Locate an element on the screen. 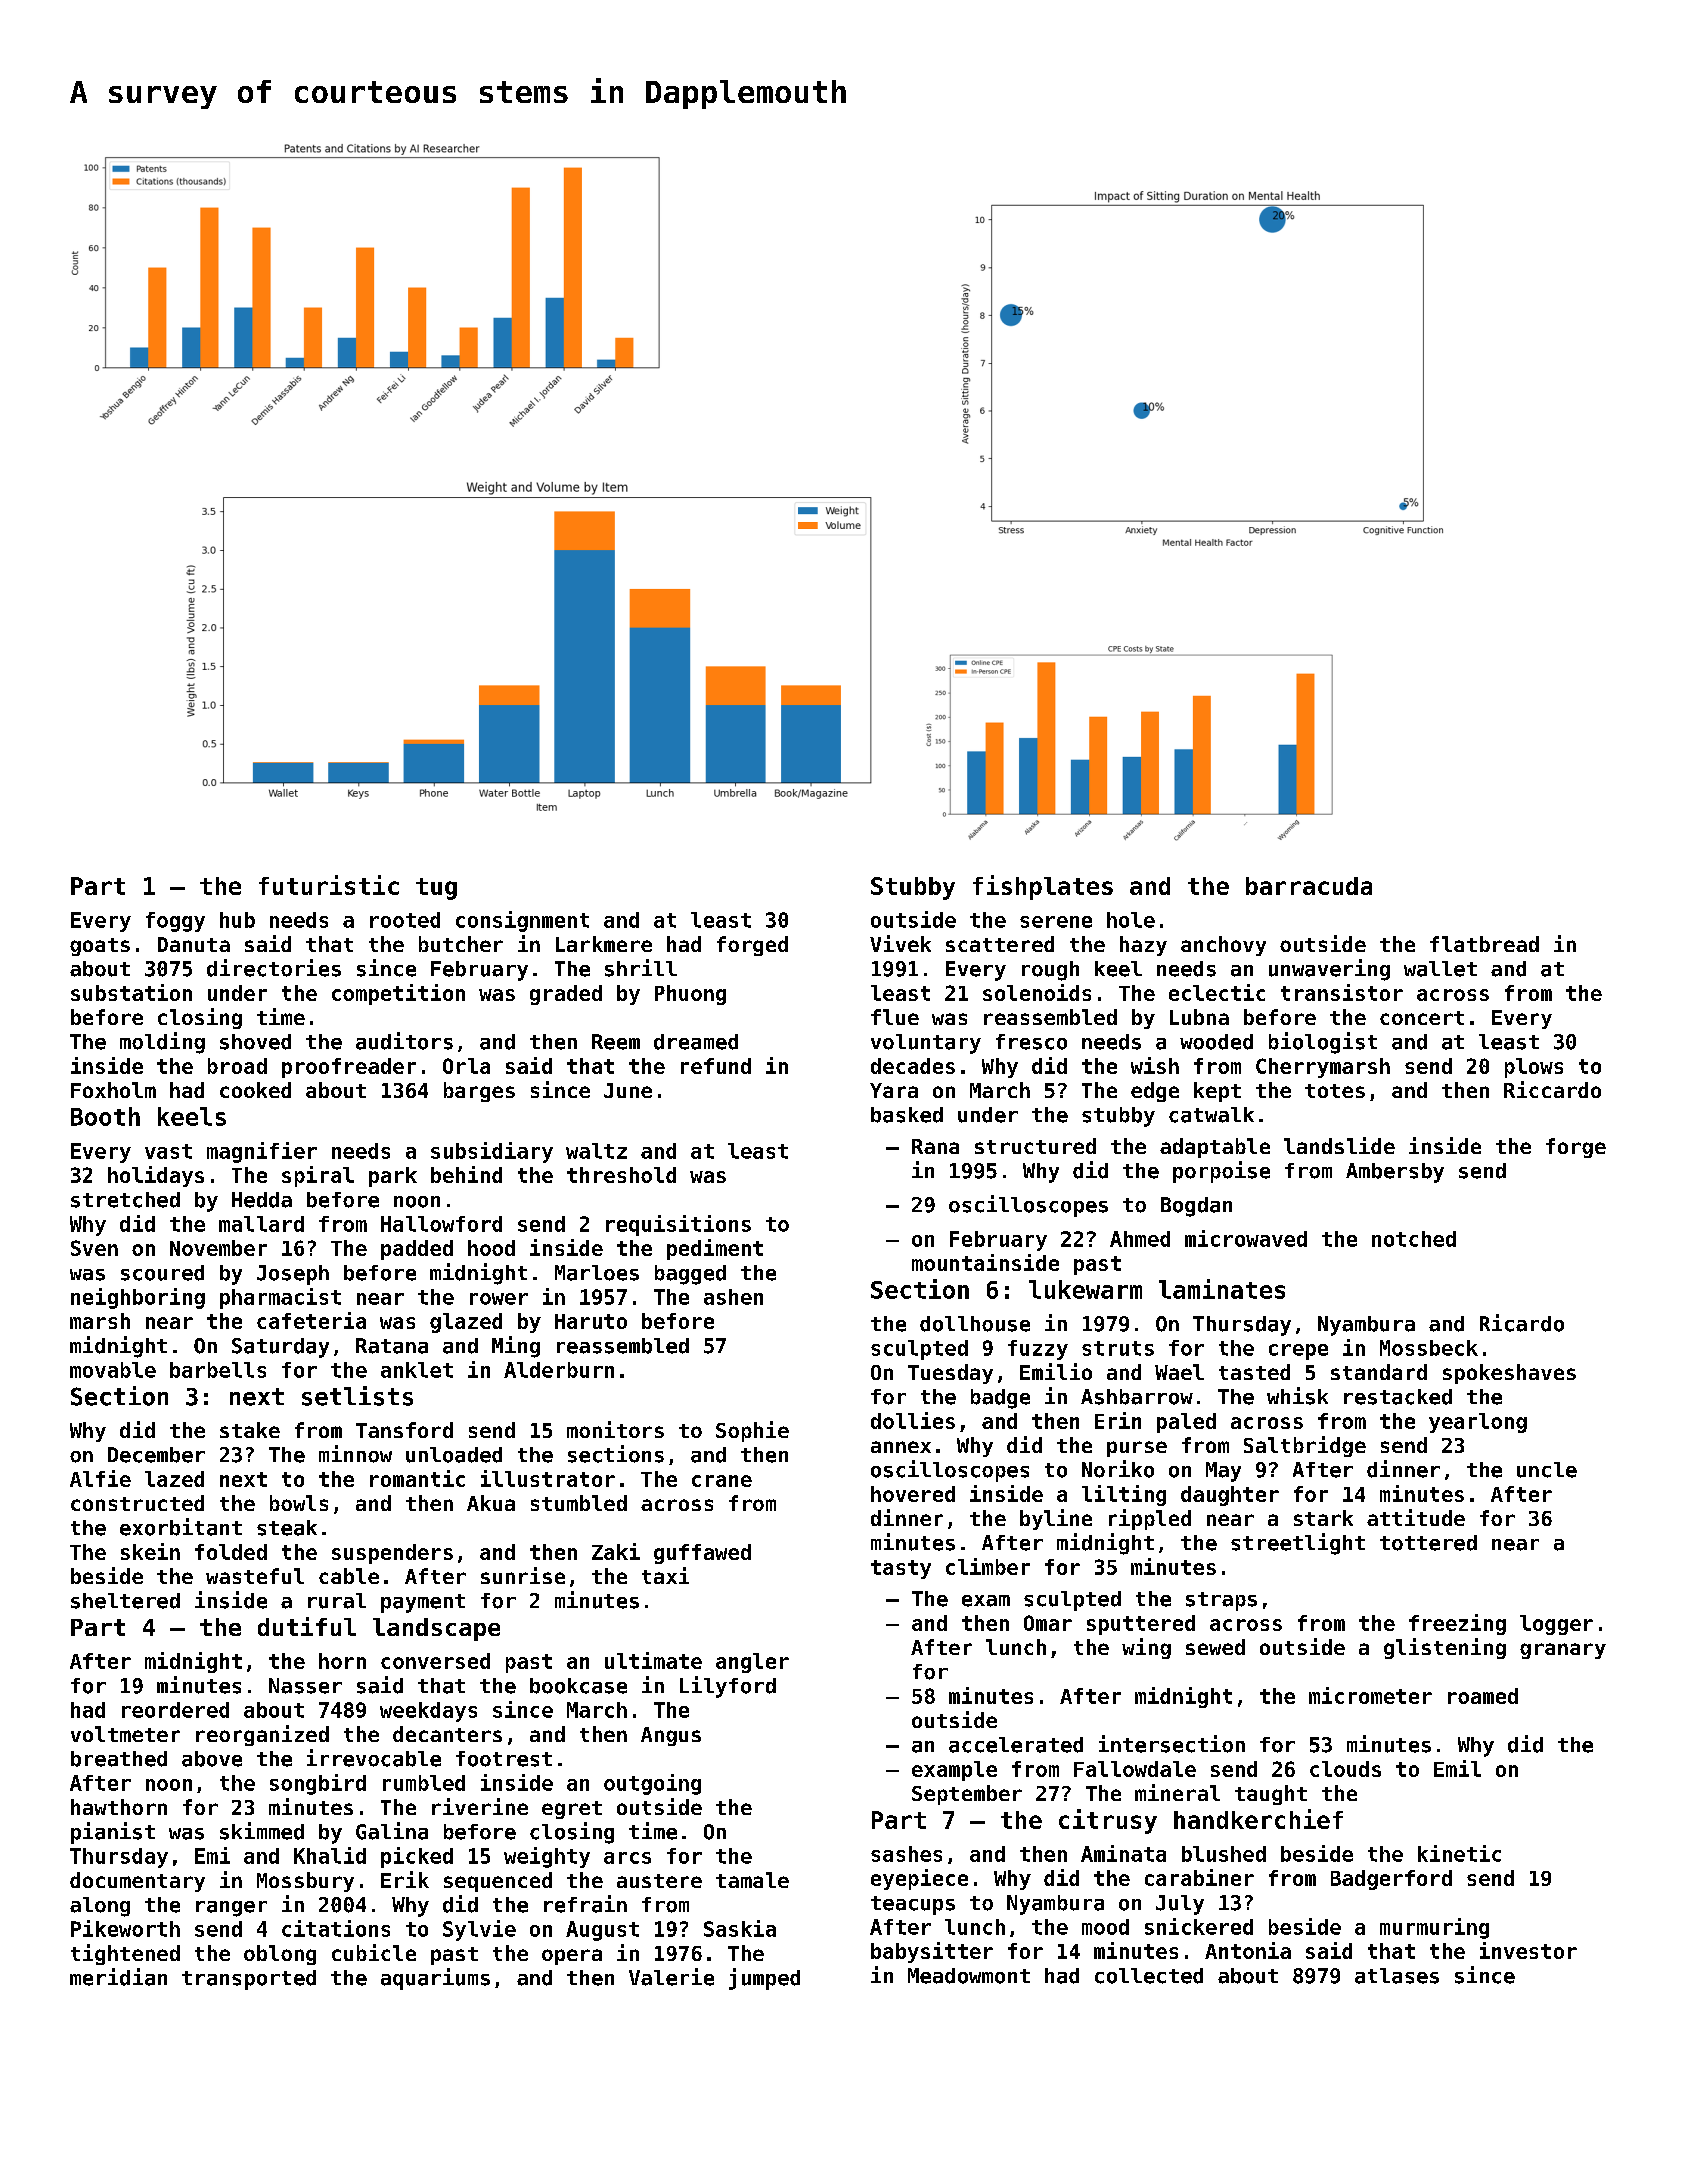 Image resolution: width=1683 pixels, height=2178 pixels. consignment is located at coordinates (522, 921).
